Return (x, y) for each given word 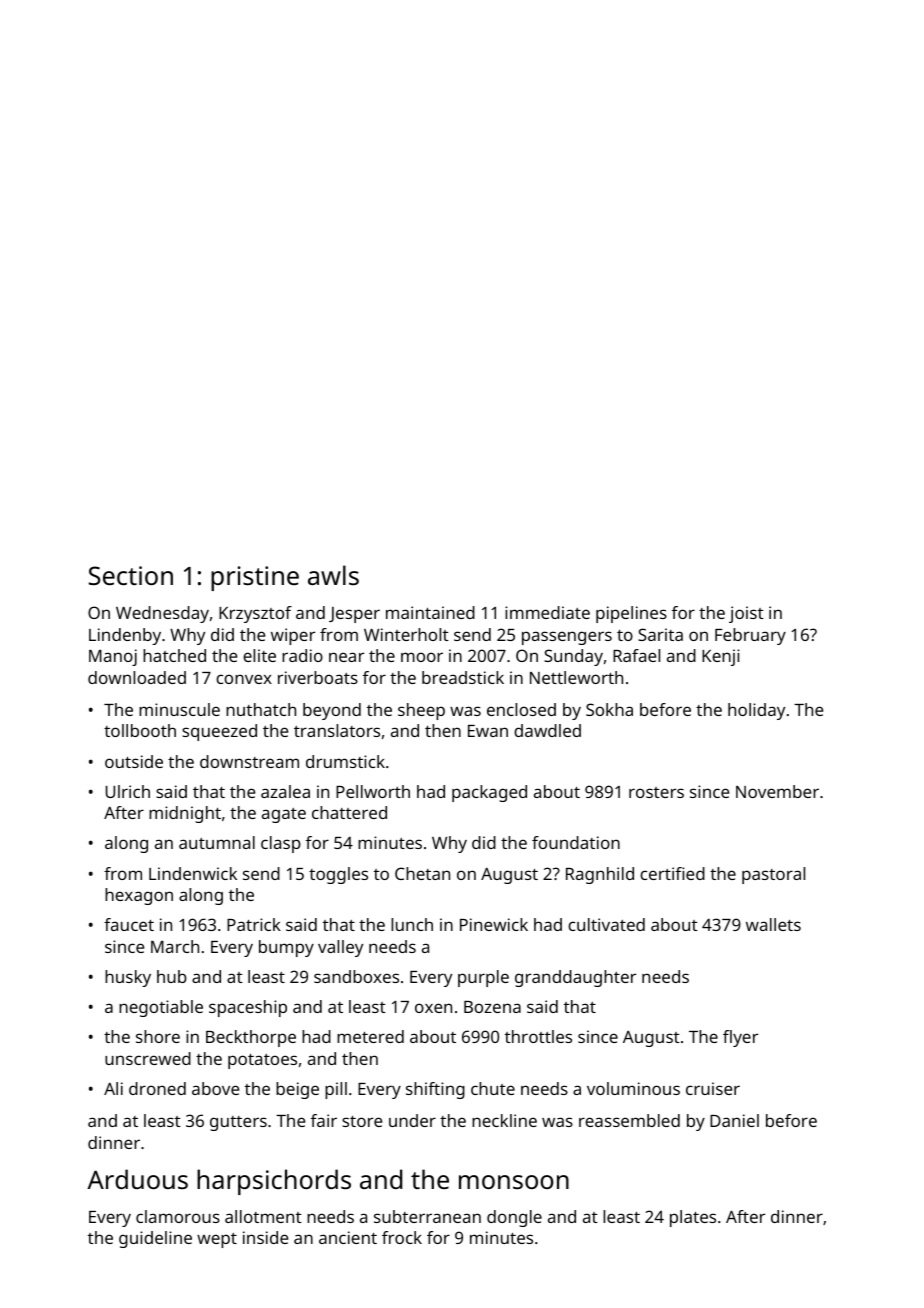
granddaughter (575, 978)
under (412, 1120)
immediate (547, 612)
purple (483, 978)
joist (746, 614)
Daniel (734, 1120)
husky (128, 978)
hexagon (139, 896)
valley (340, 948)
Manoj (113, 657)
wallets (773, 924)
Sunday (573, 657)
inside (265, 1237)
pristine (255, 578)
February (750, 636)
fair (324, 1120)
